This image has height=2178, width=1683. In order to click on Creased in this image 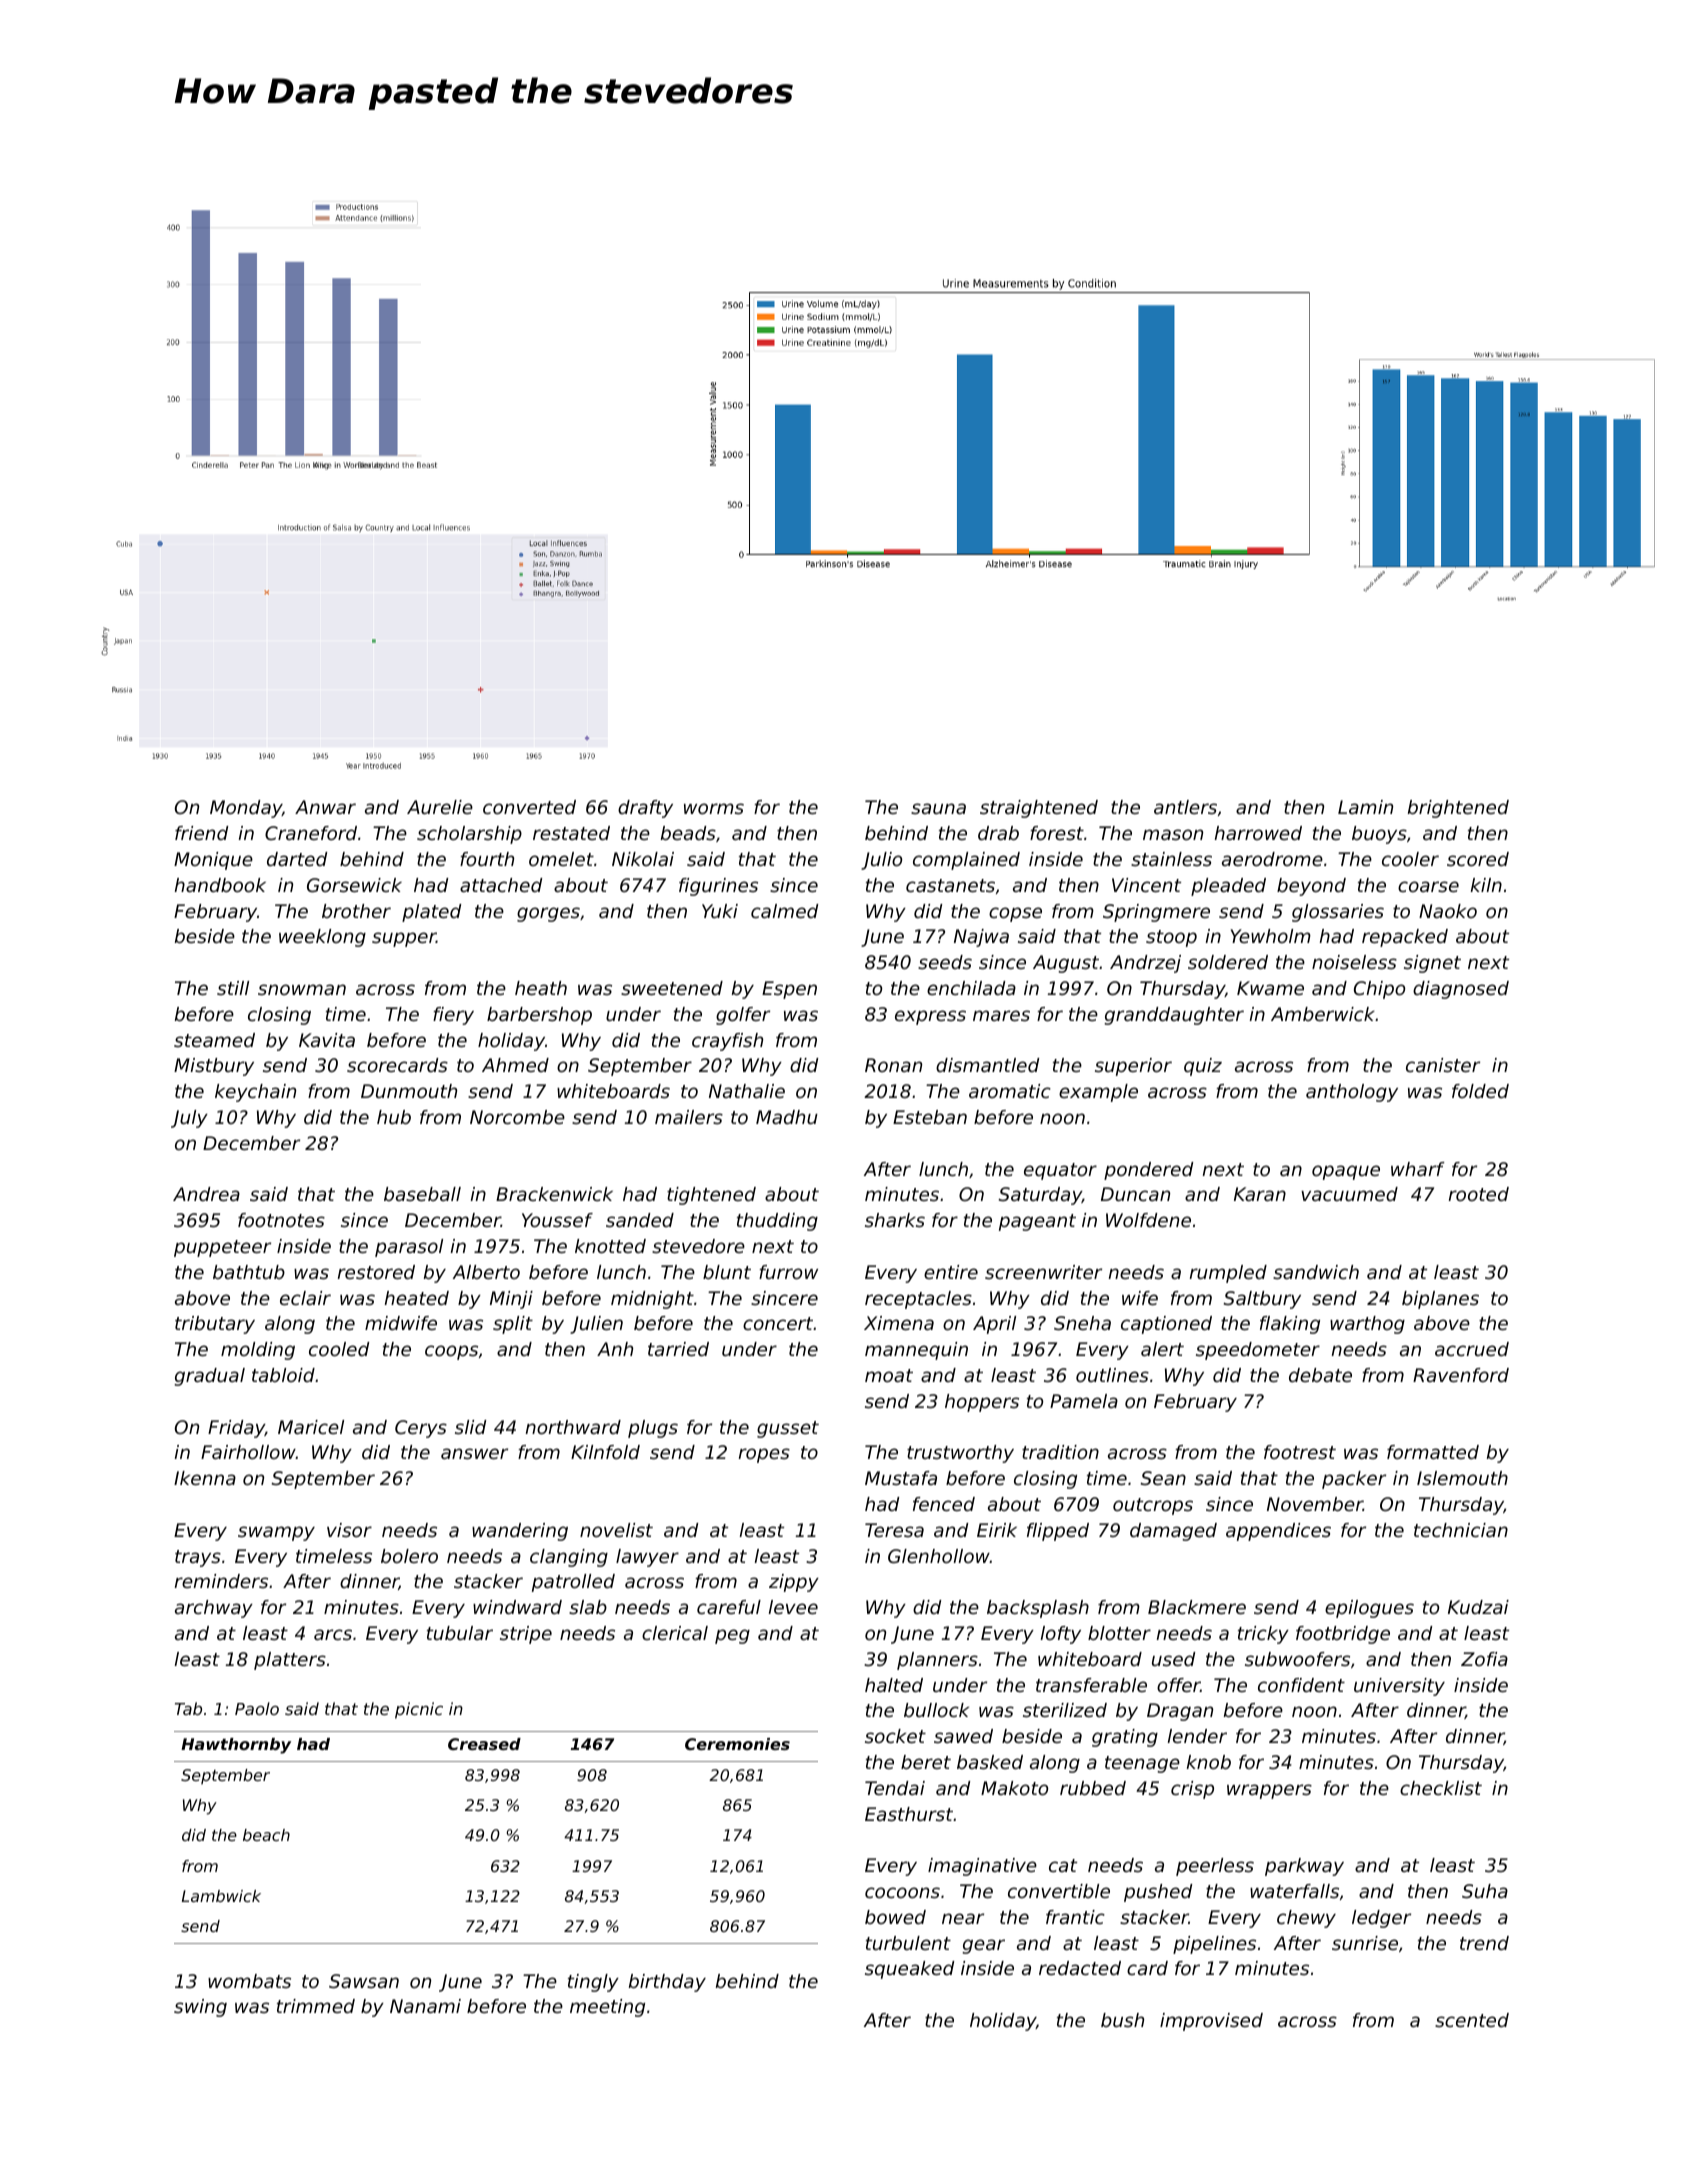, I will do `click(484, 1744)`.
